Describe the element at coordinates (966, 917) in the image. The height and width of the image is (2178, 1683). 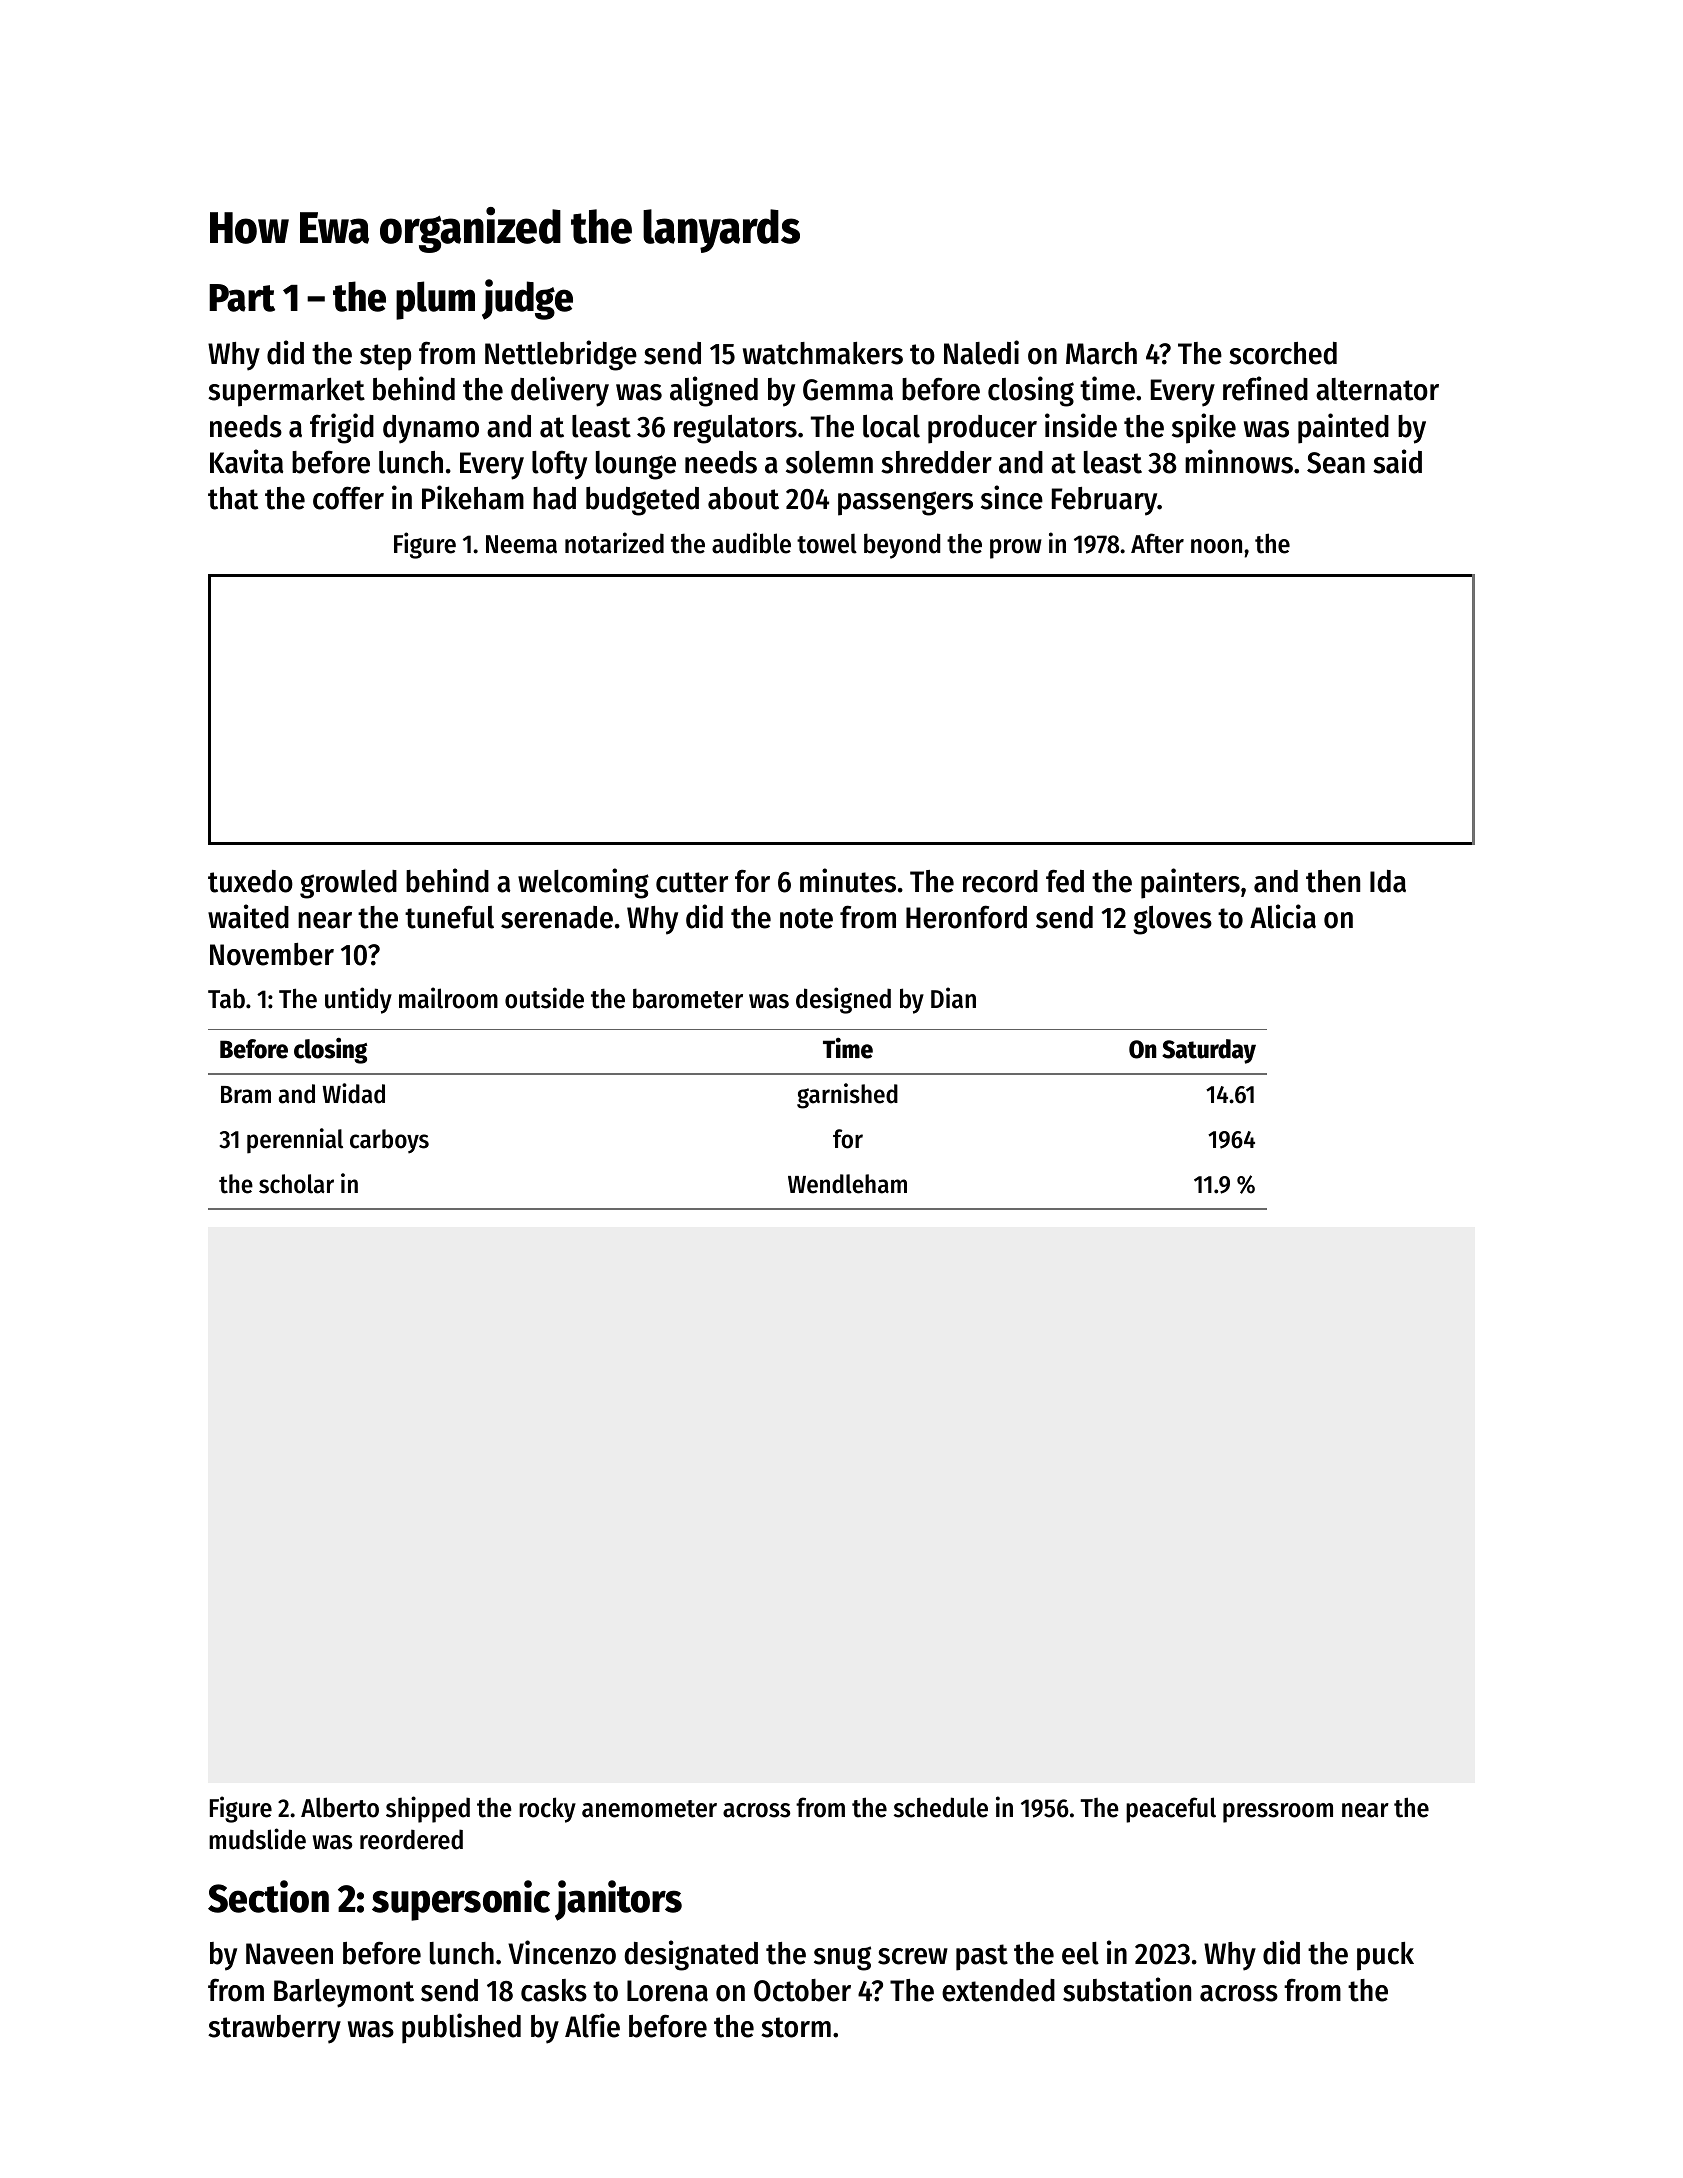
I see `Heronford` at that location.
